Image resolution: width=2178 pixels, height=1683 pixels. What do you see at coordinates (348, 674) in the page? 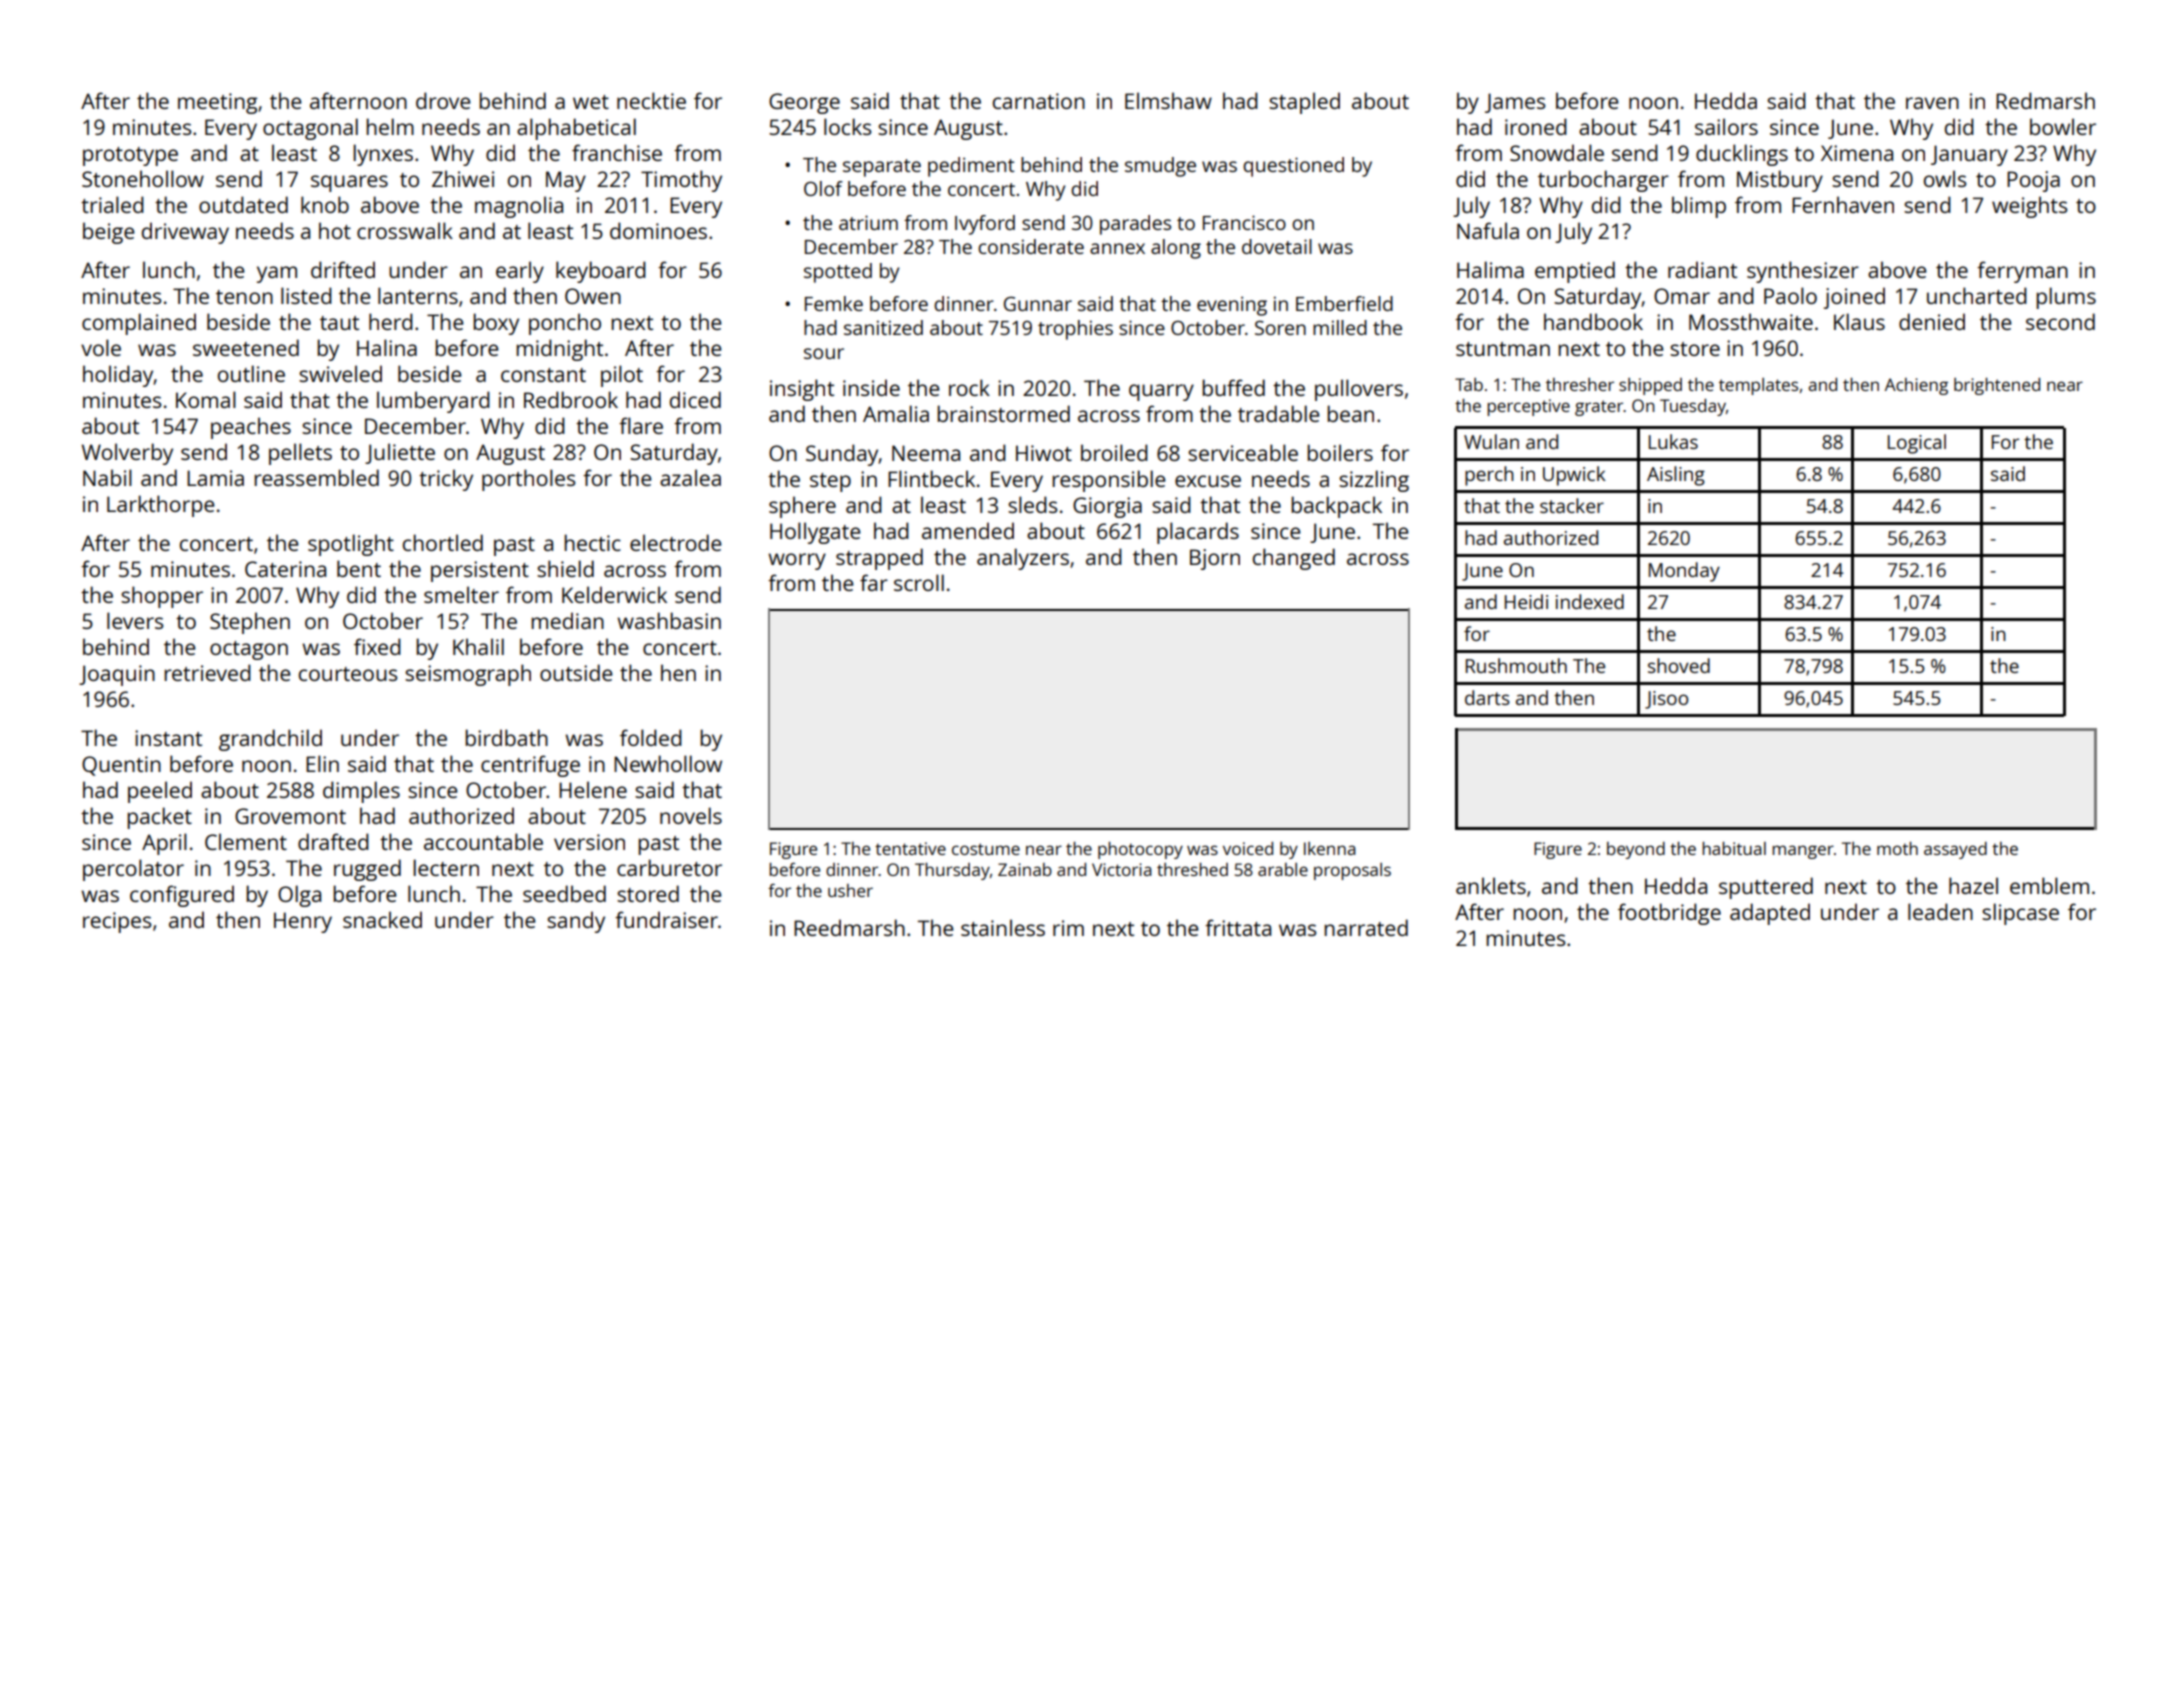
I see `courteous` at bounding box center [348, 674].
